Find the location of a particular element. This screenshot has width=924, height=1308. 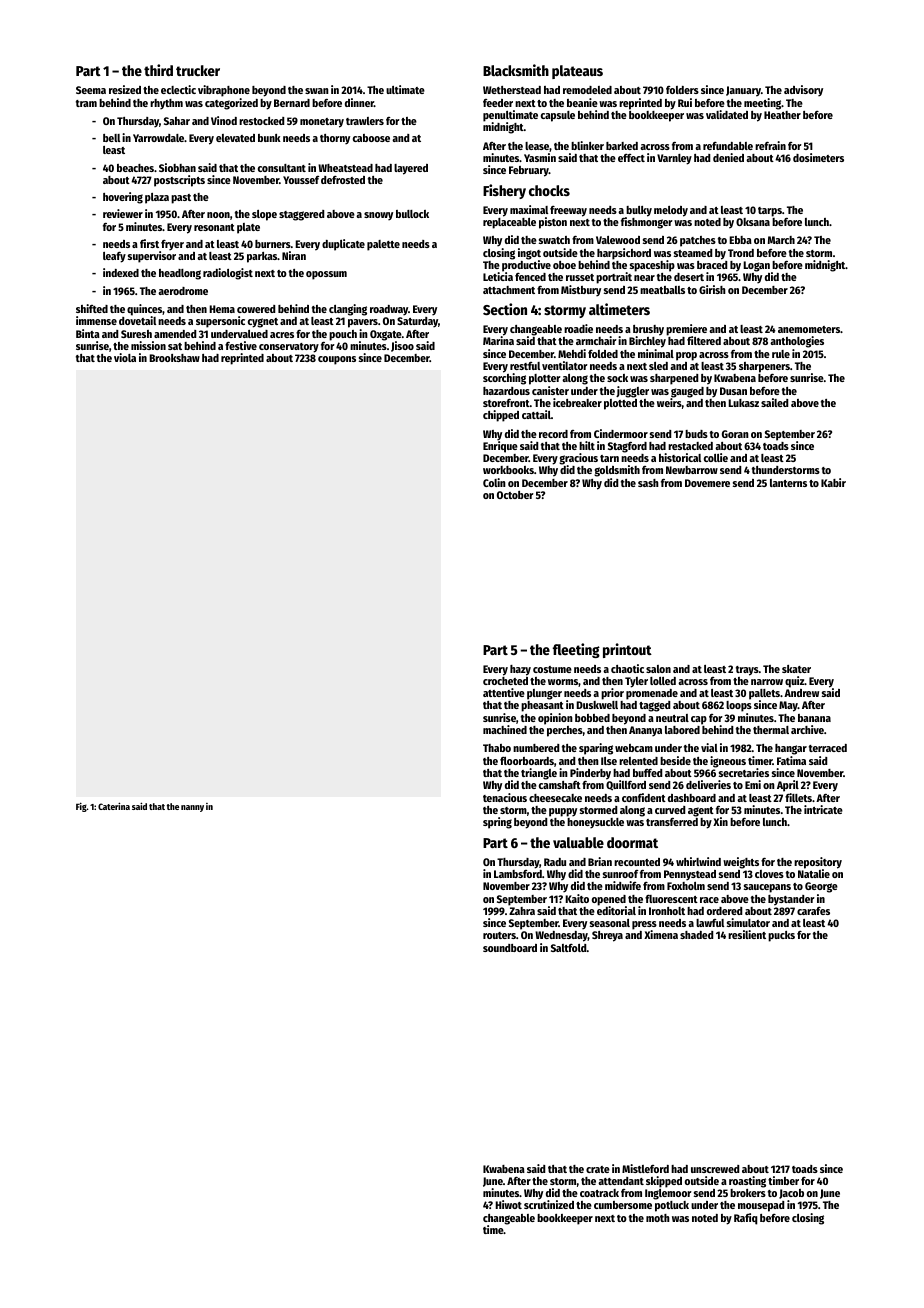

hazy is located at coordinates (520, 670).
